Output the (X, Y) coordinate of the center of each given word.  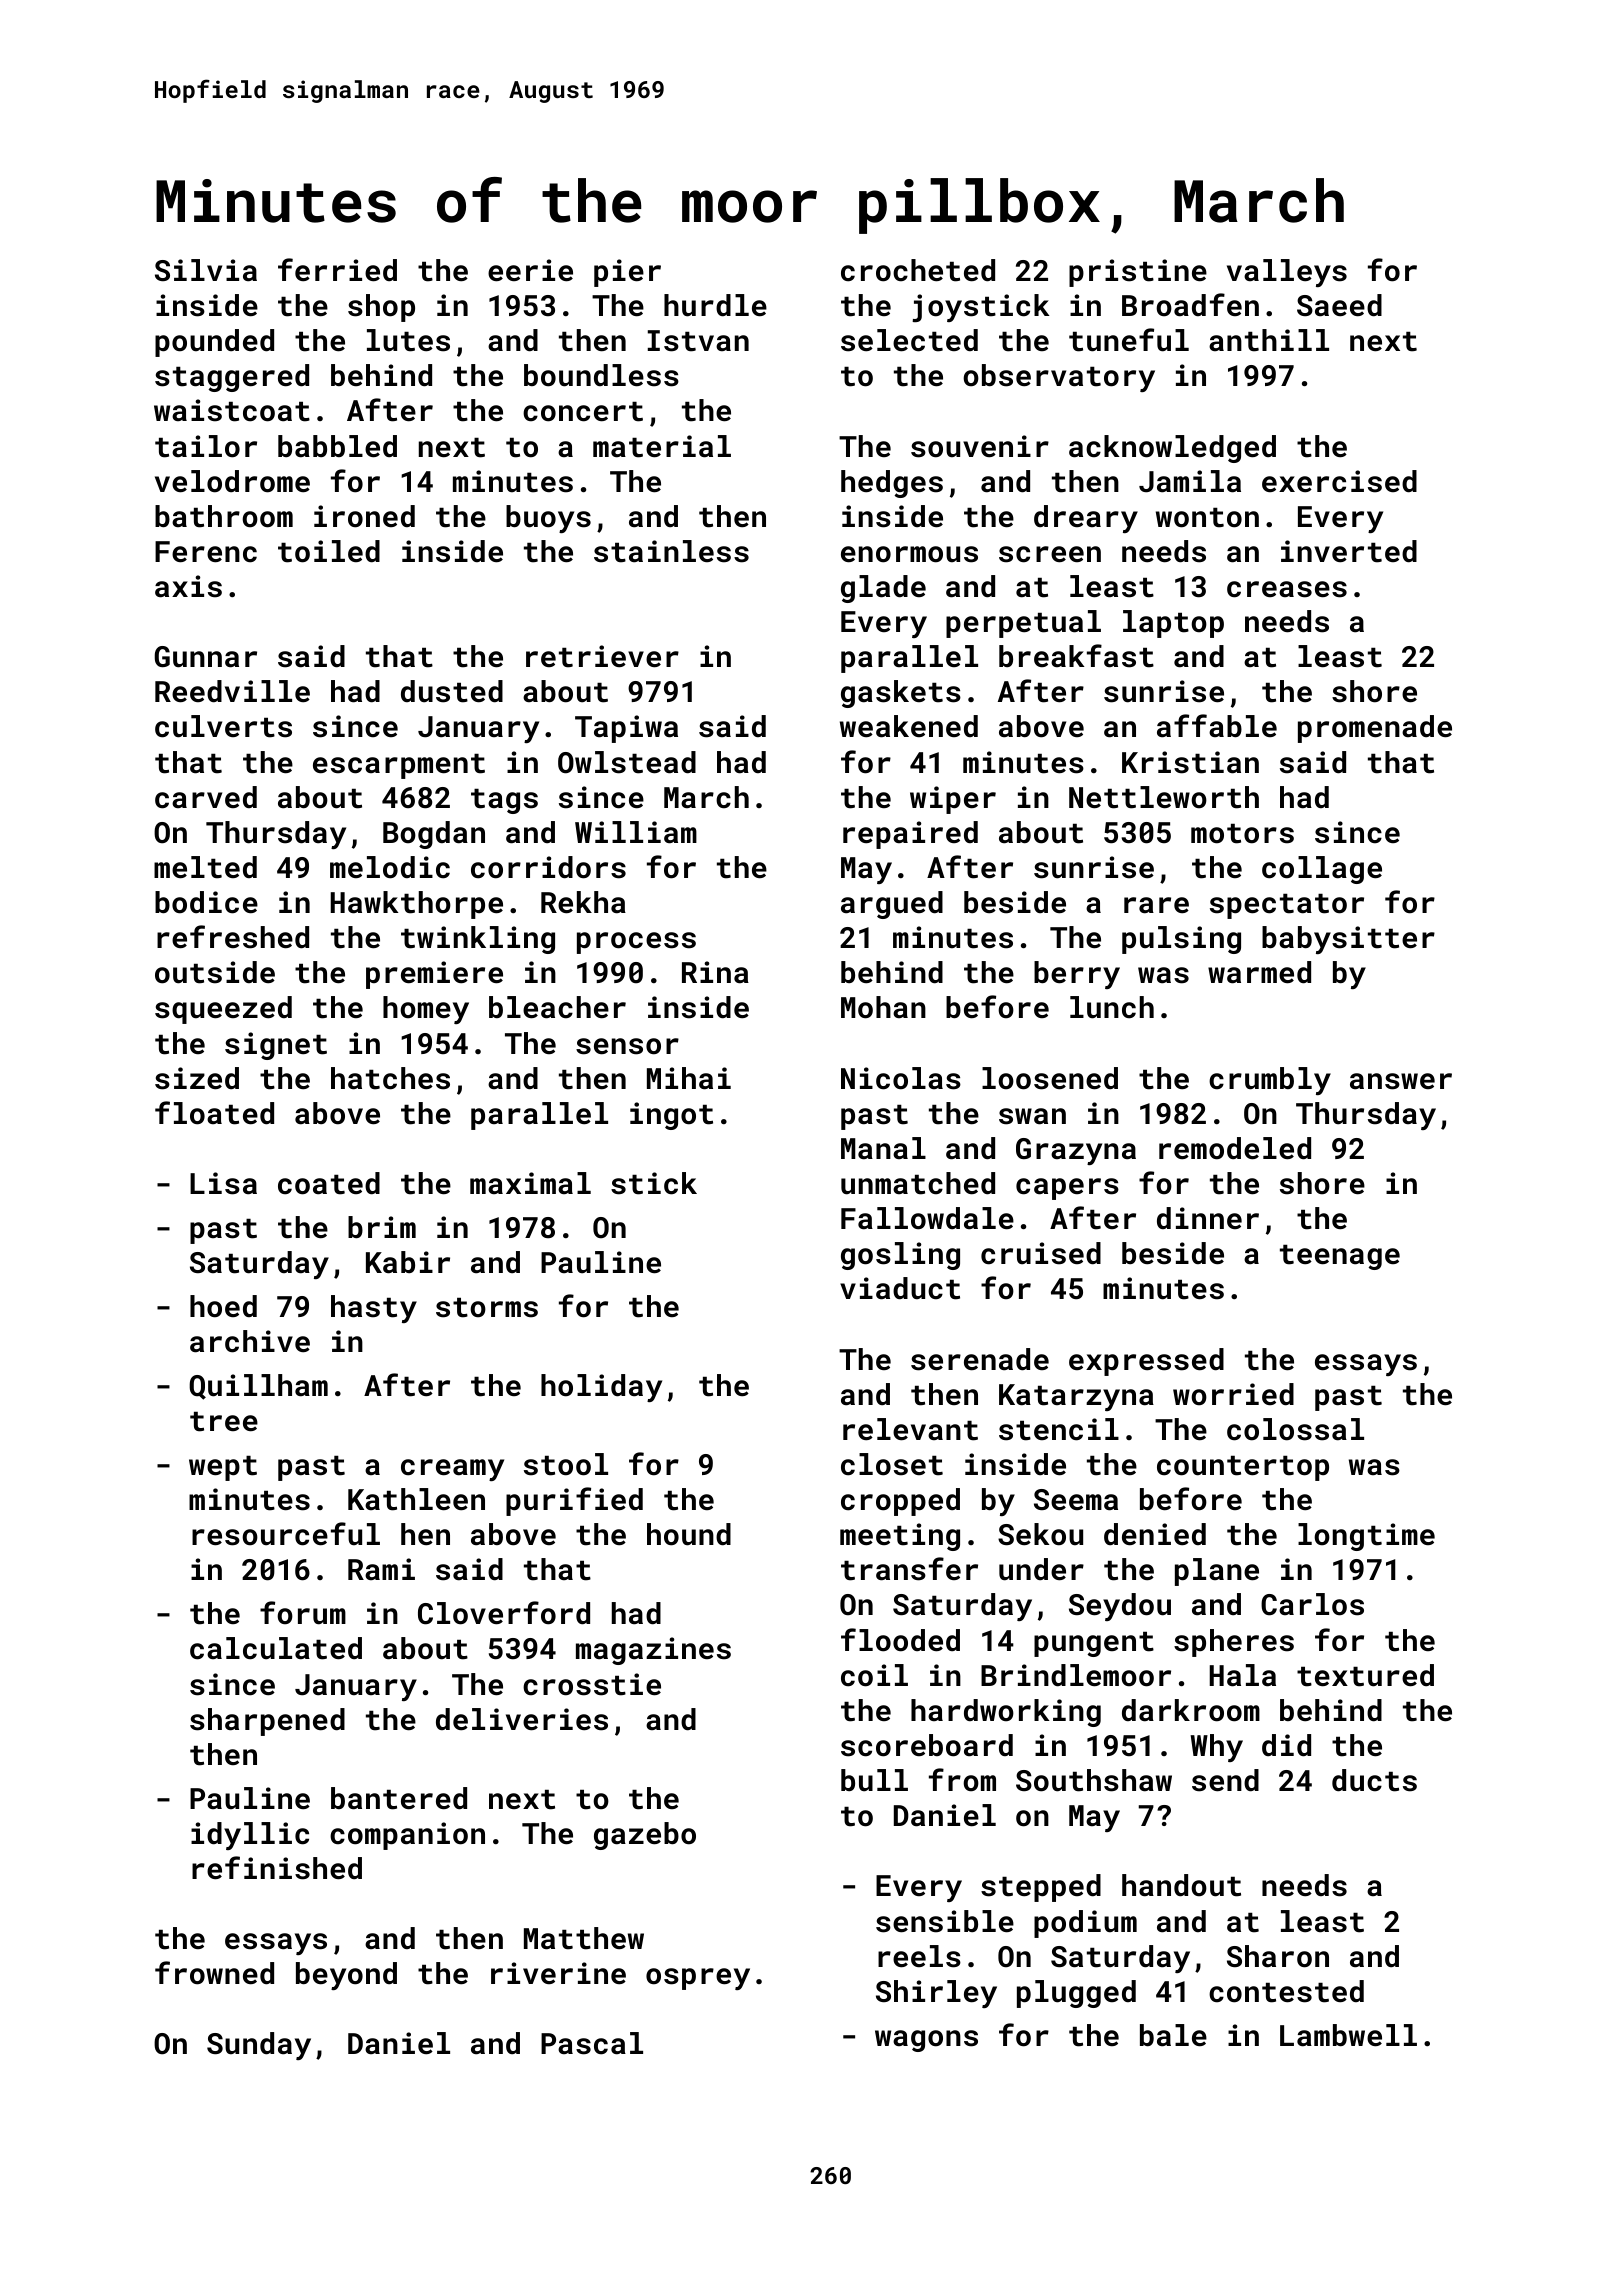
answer (1401, 1081)
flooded (900, 1640)
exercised (1339, 481)
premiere (434, 975)
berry (1077, 975)
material (662, 446)
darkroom (1191, 1710)
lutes (408, 340)
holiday (601, 1388)
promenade (1375, 729)
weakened (909, 726)
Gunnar (206, 657)
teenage (1340, 1257)
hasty (374, 1309)
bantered (399, 1798)
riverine (558, 1973)
